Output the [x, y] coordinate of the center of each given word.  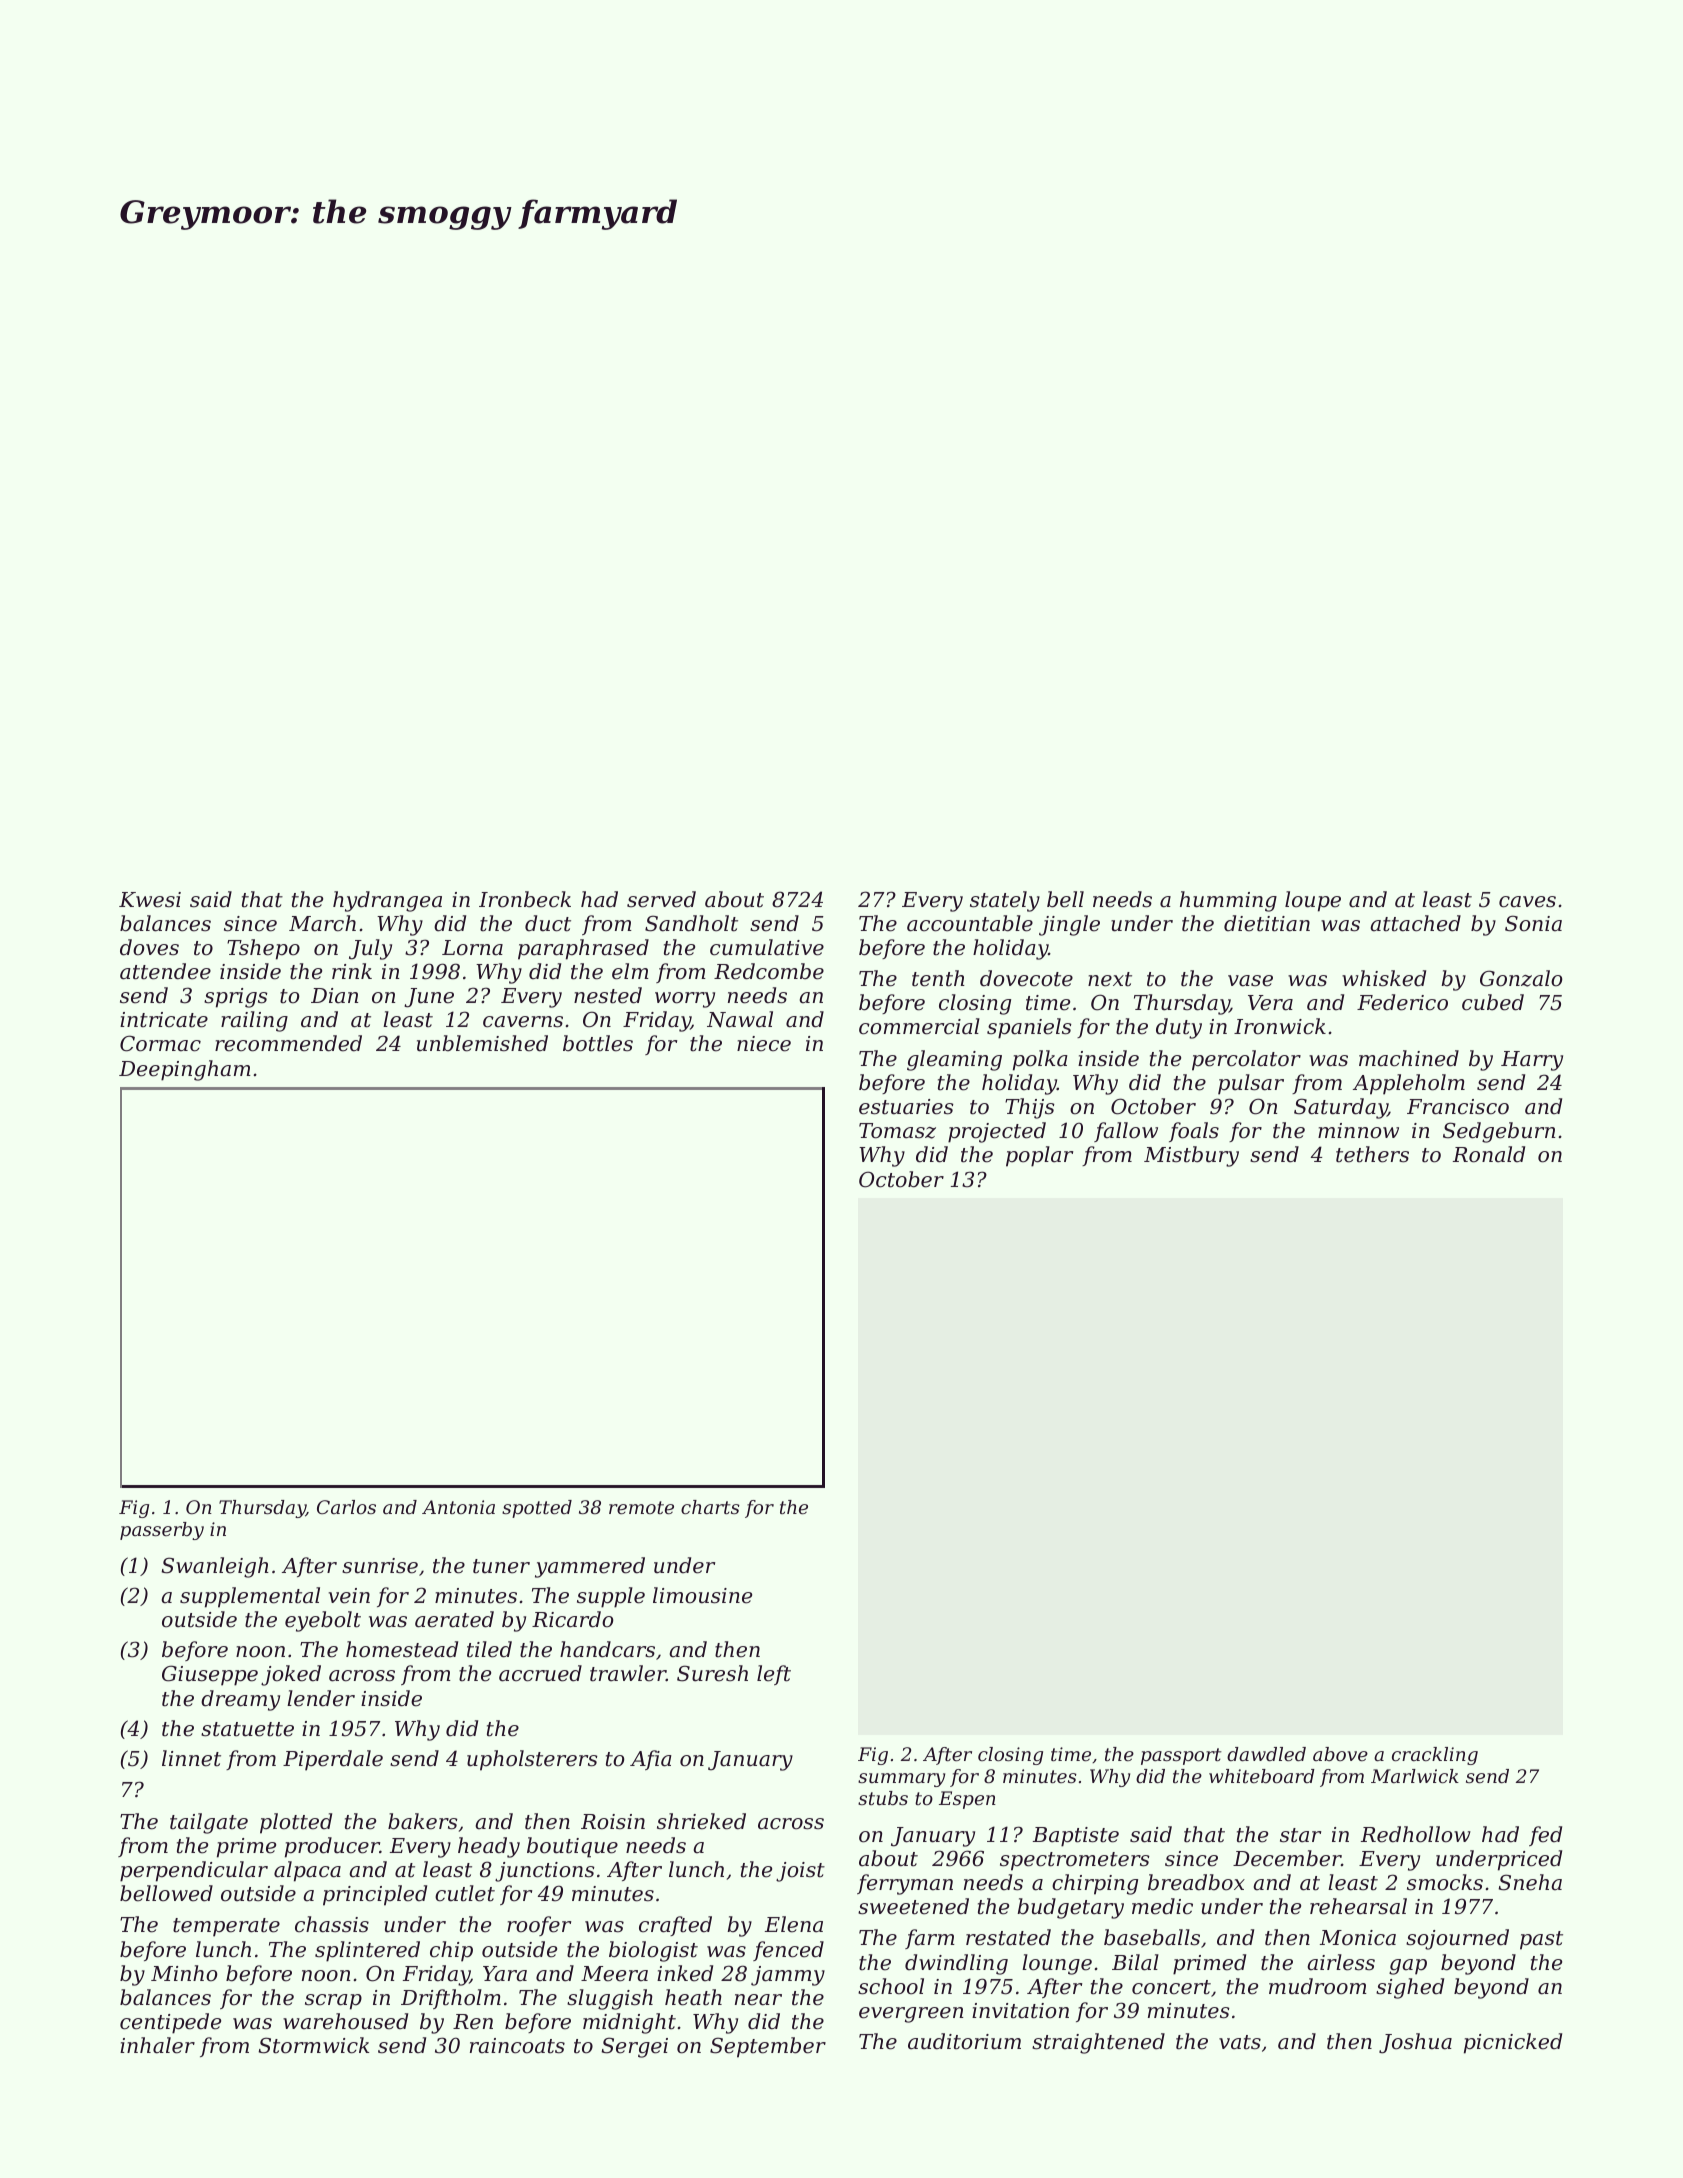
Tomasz [897, 1131]
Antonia [458, 1507]
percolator [1246, 1060]
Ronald [1489, 1154]
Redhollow [1416, 1834]
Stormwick [313, 2045]
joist [800, 1872]
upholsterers [532, 1760]
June [429, 998]
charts [710, 1507]
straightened [1098, 2043]
